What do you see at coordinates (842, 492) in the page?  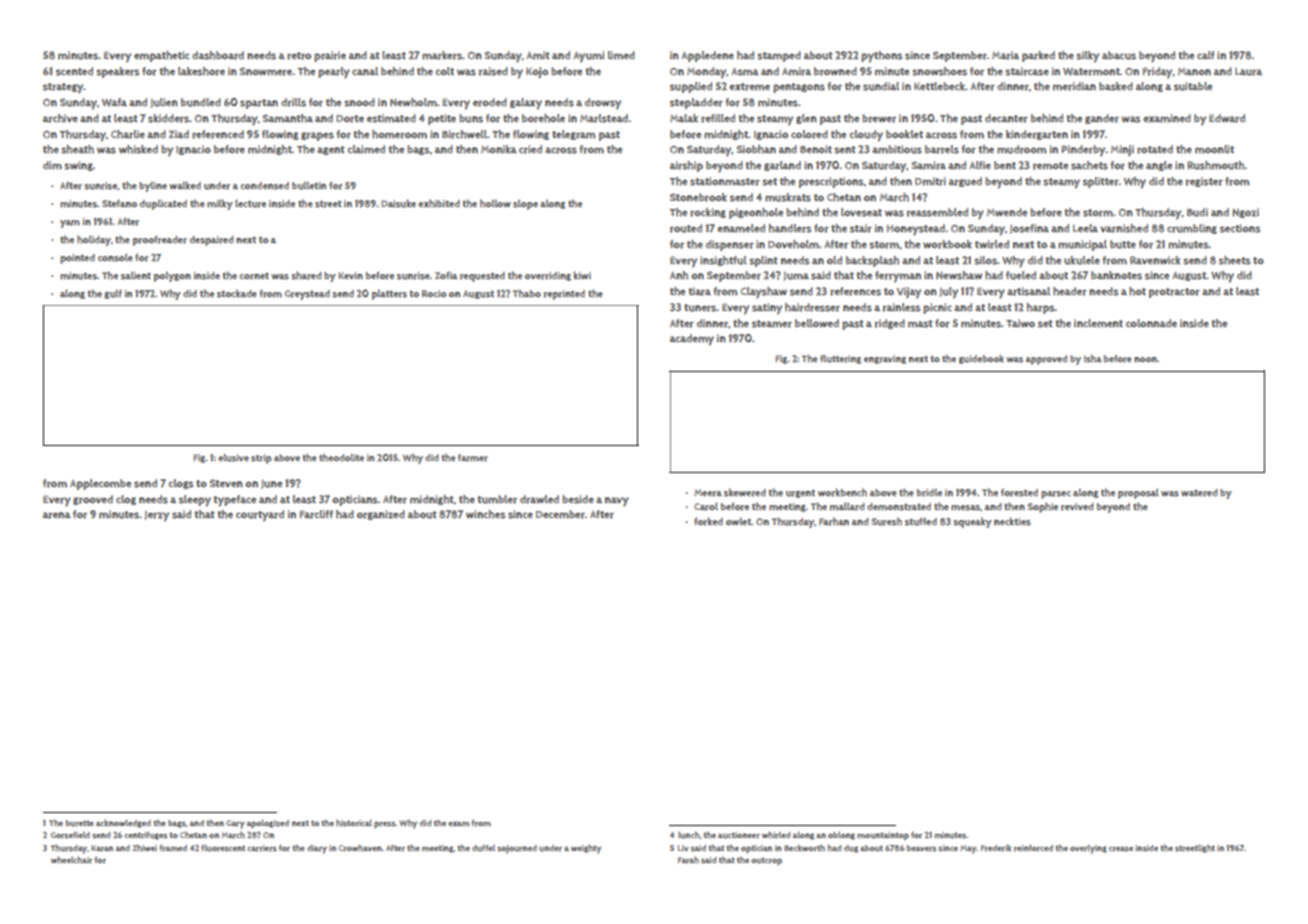 I see `workbench` at bounding box center [842, 492].
